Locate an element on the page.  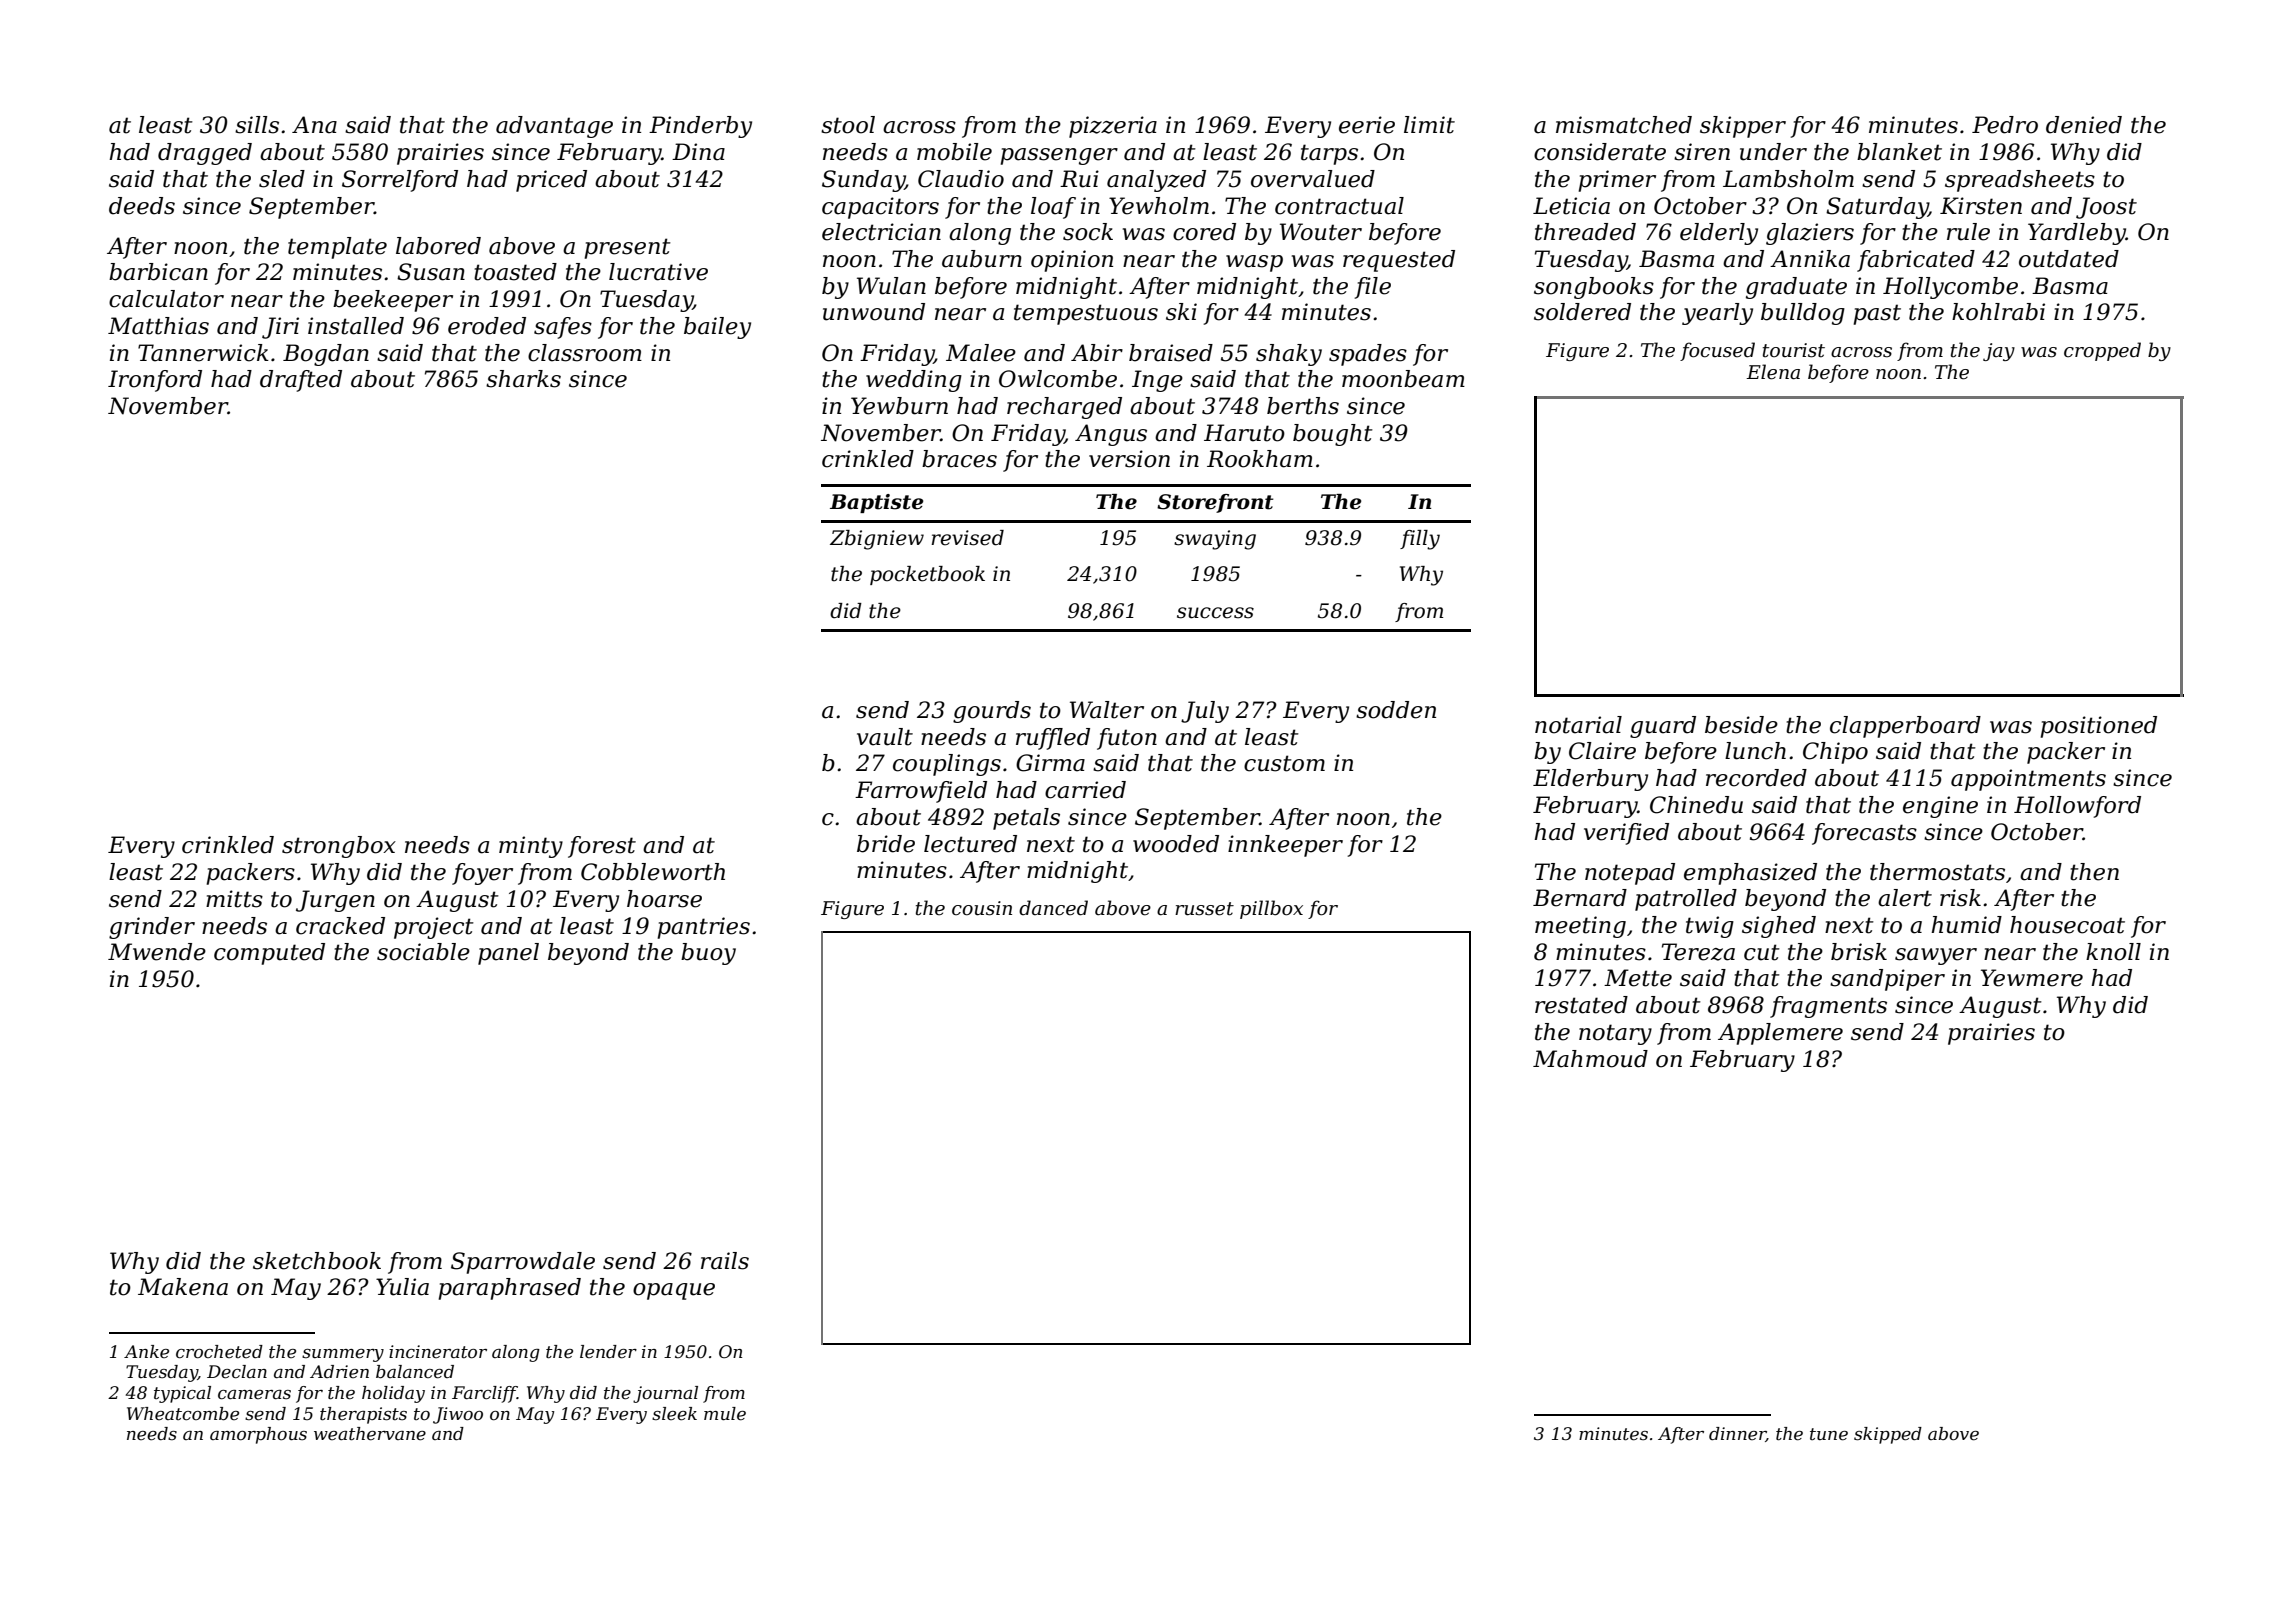
cropped is located at coordinates (2102, 351).
